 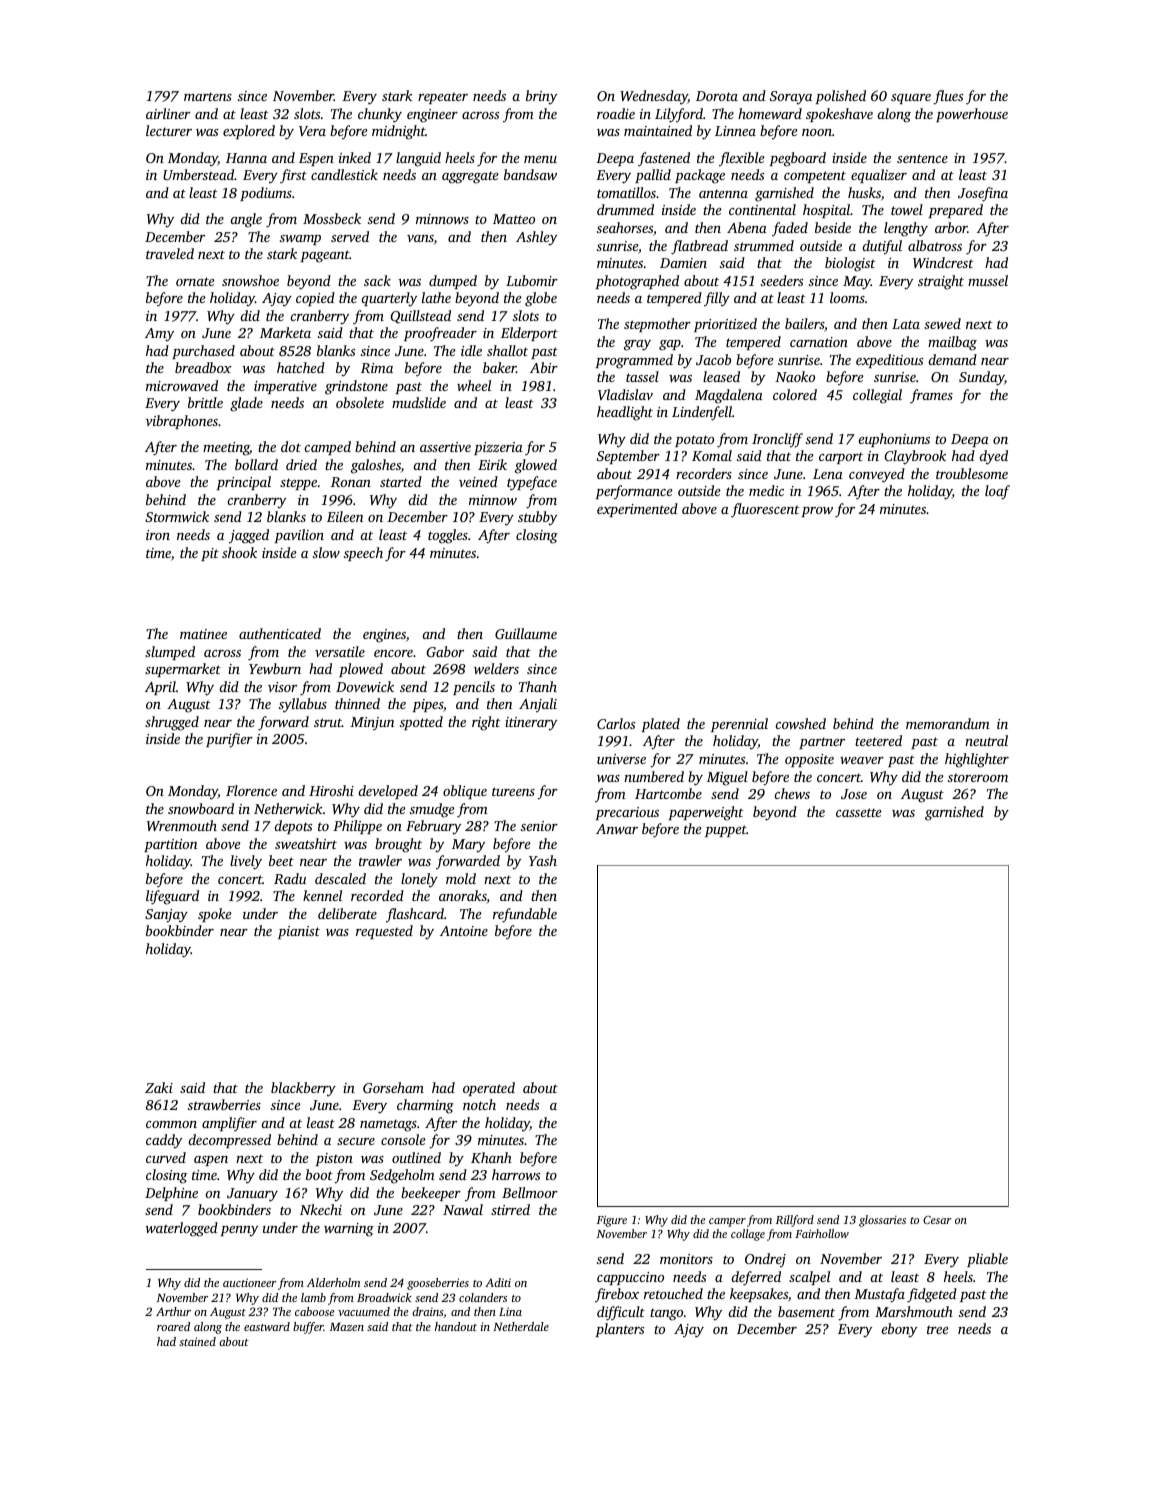 I want to click on operated, so click(x=489, y=1089).
